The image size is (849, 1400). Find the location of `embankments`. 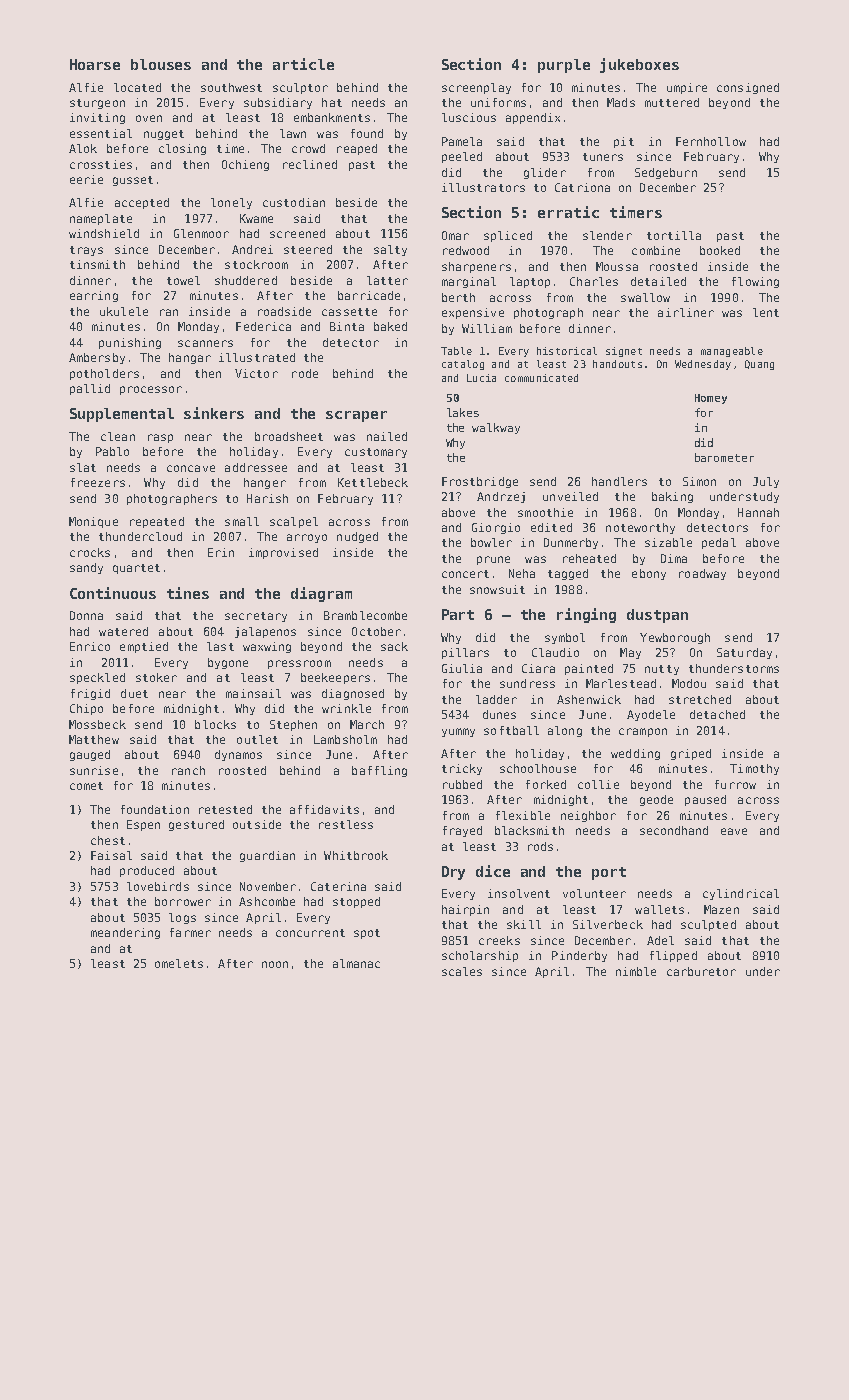

embankments is located at coordinates (332, 117).
